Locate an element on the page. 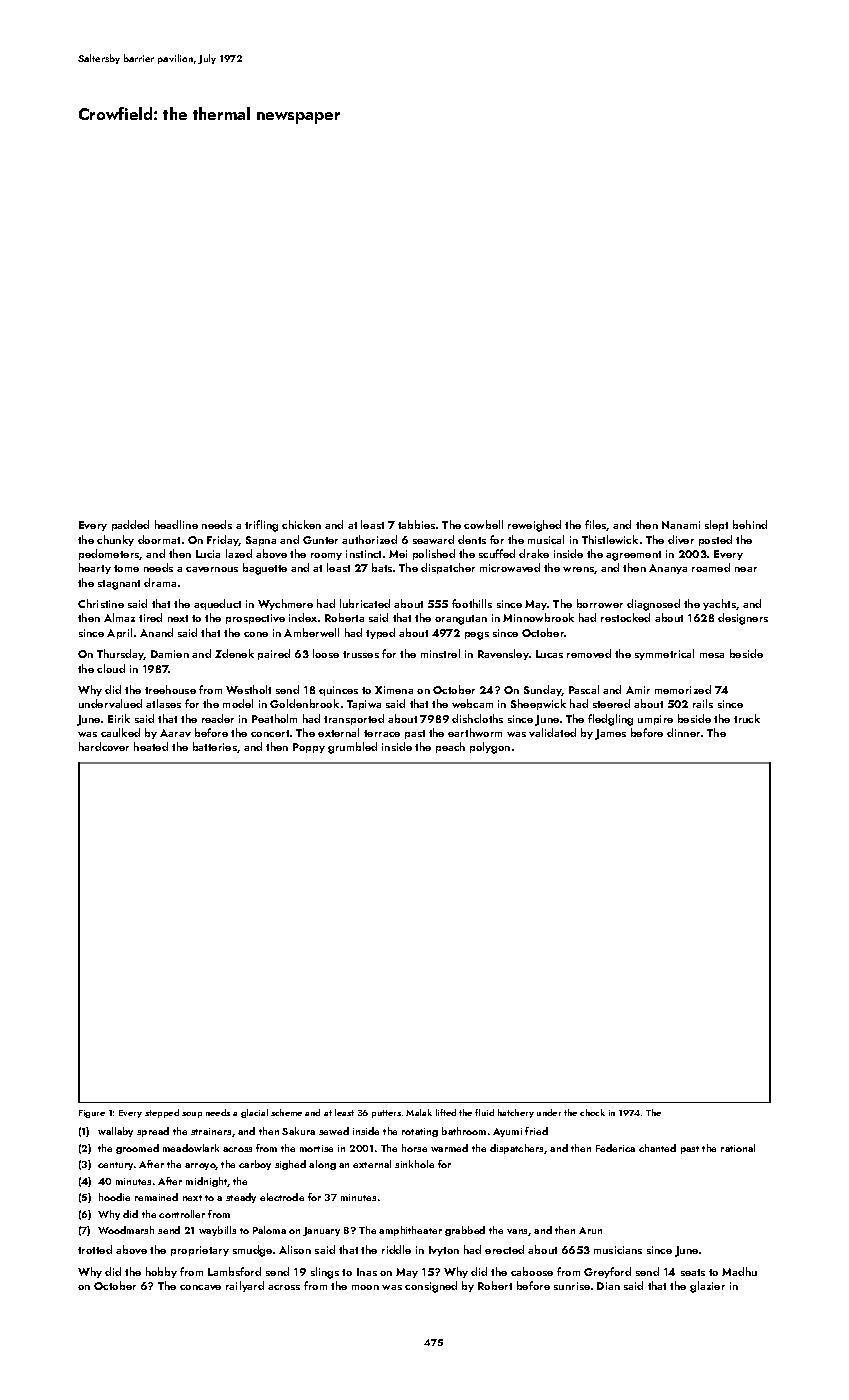 The height and width of the document is (1400, 849). James is located at coordinates (610, 734).
